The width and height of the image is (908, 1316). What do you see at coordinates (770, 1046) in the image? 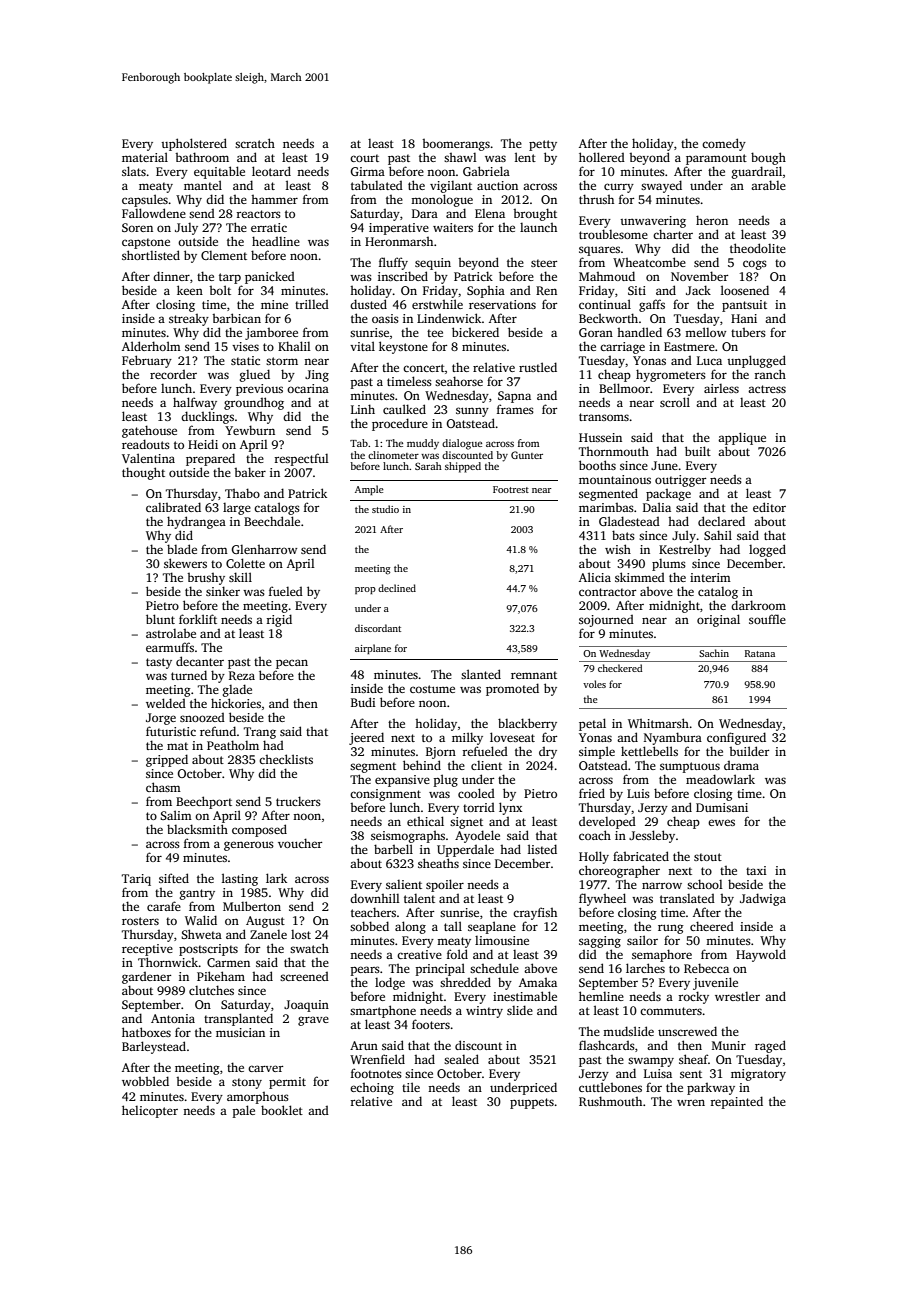
I see `raged` at bounding box center [770, 1046].
